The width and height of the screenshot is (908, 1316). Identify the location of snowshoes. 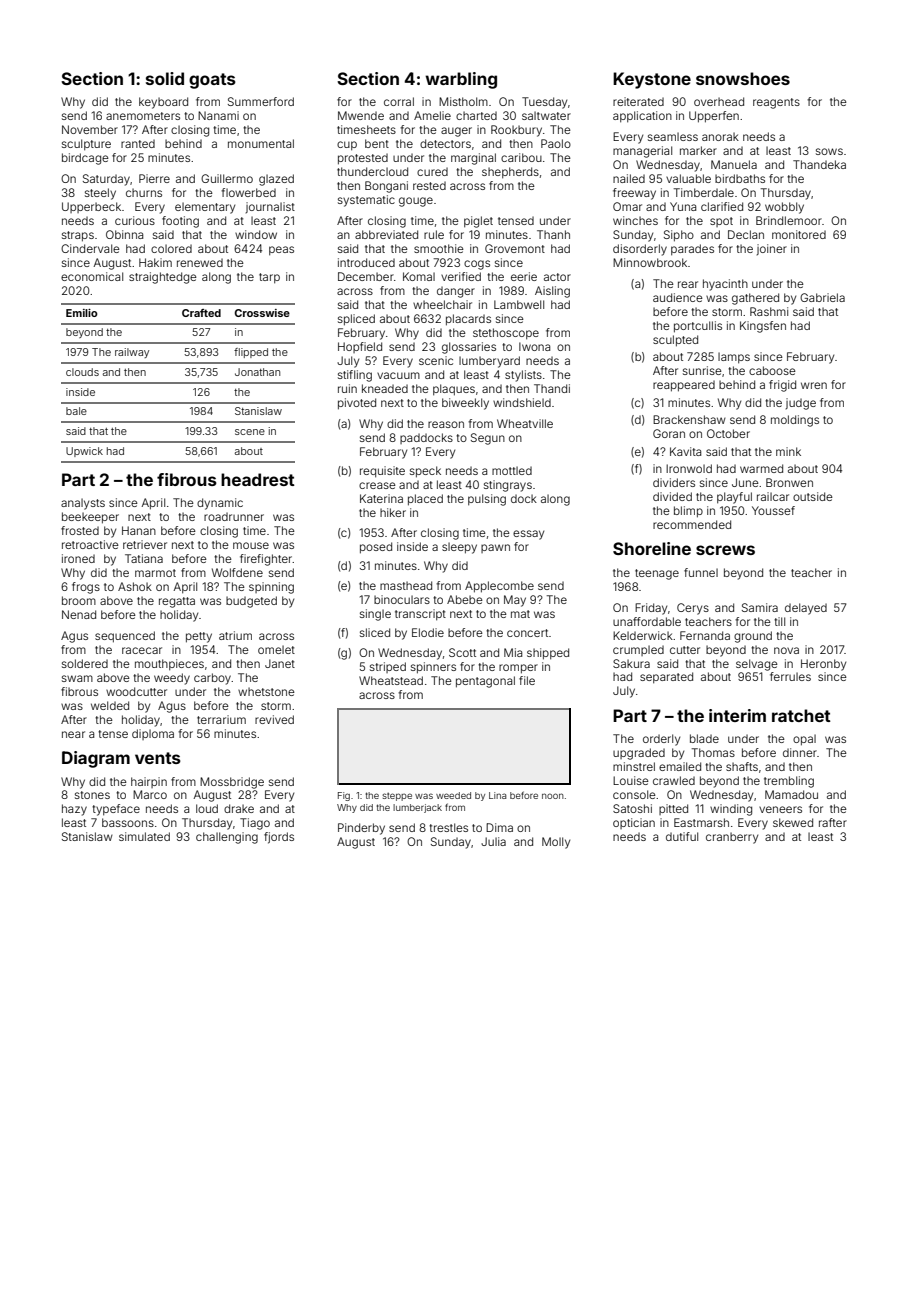
(743, 78).
